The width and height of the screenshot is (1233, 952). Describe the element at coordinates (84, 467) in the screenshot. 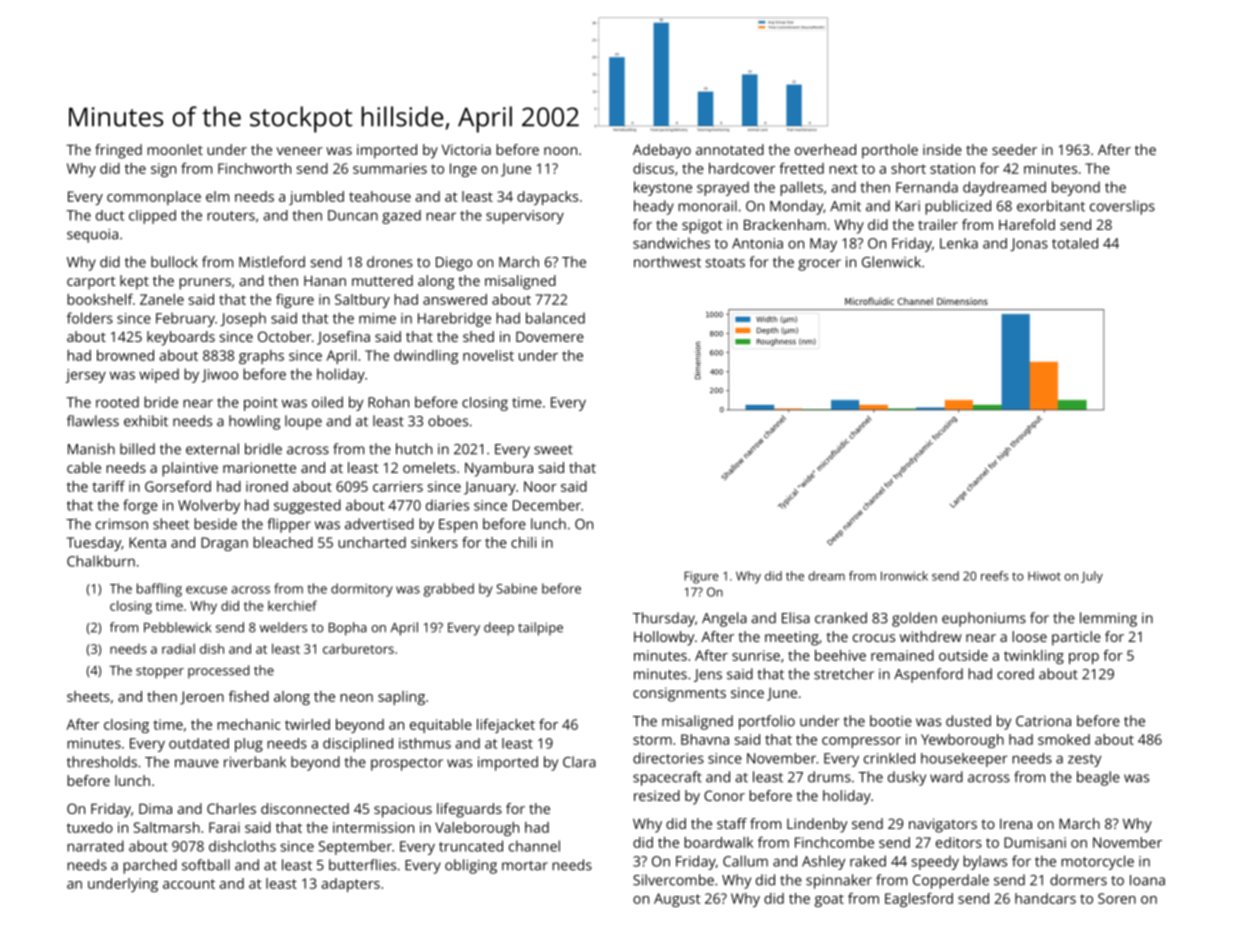

I see `cable` at that location.
